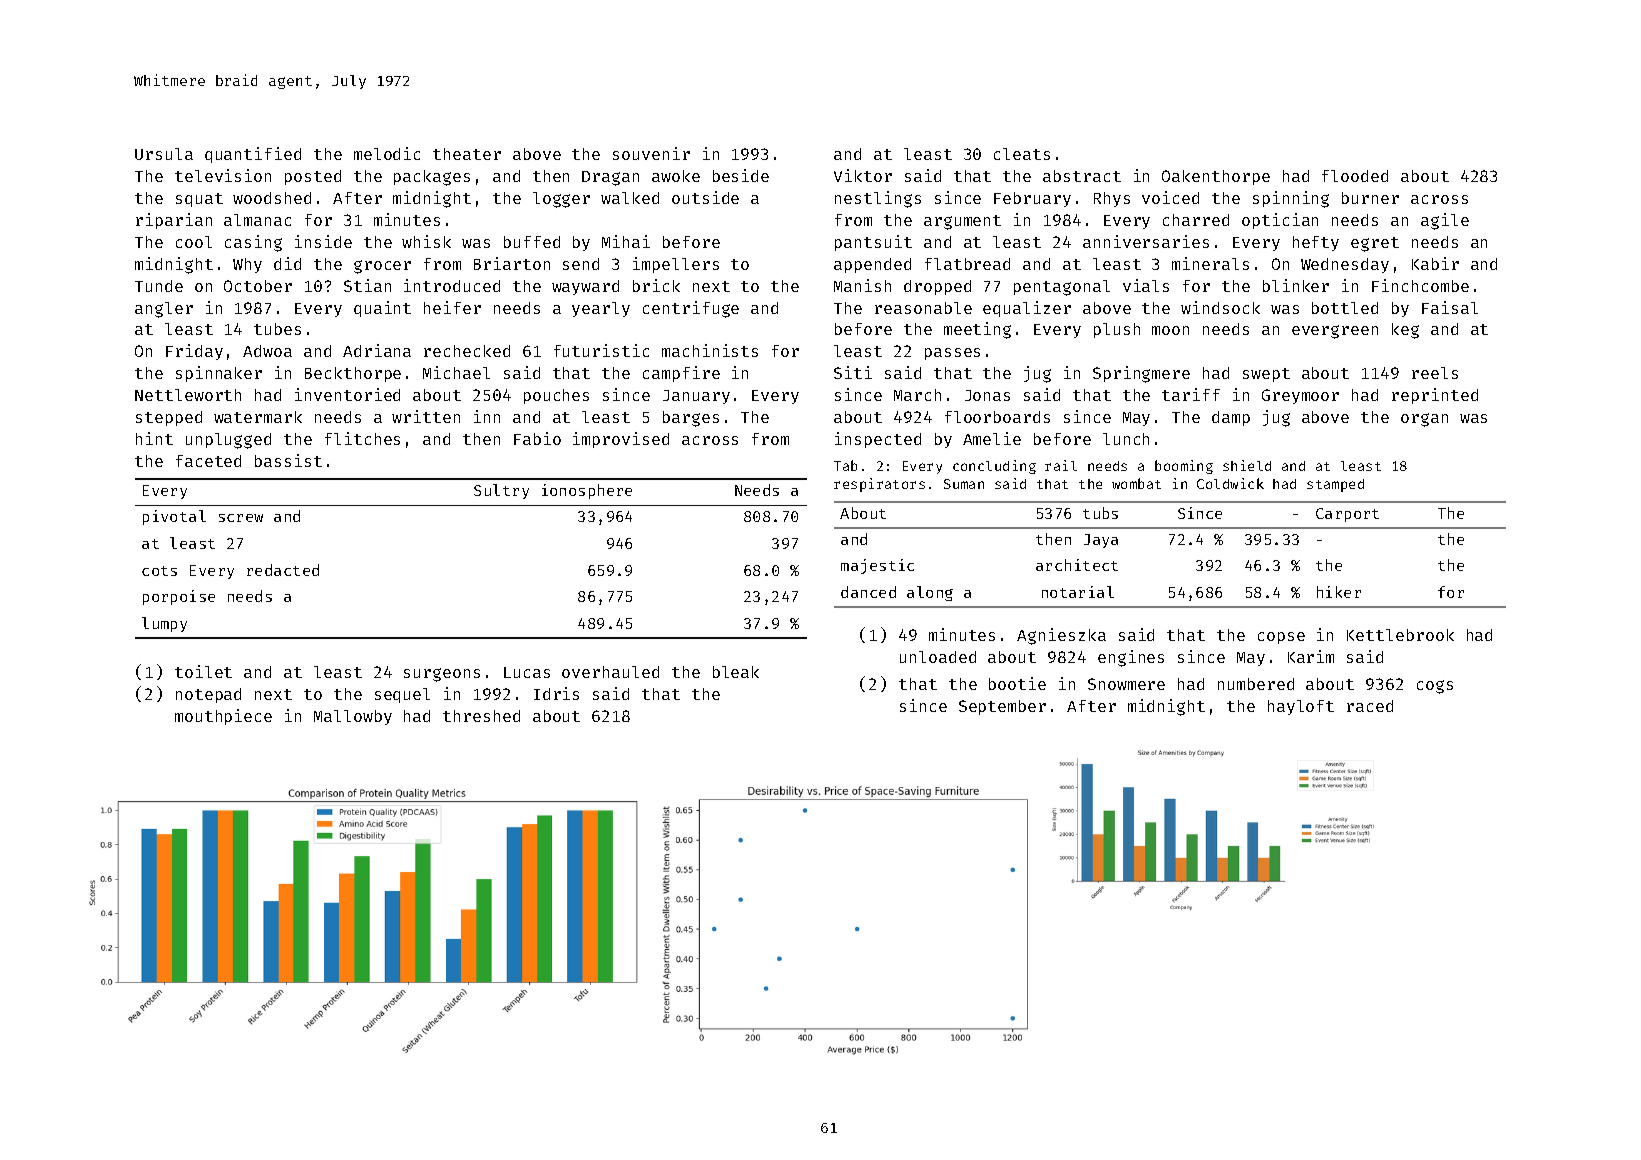 The height and width of the screenshot is (1160, 1641). I want to click on reels, so click(1435, 373).
